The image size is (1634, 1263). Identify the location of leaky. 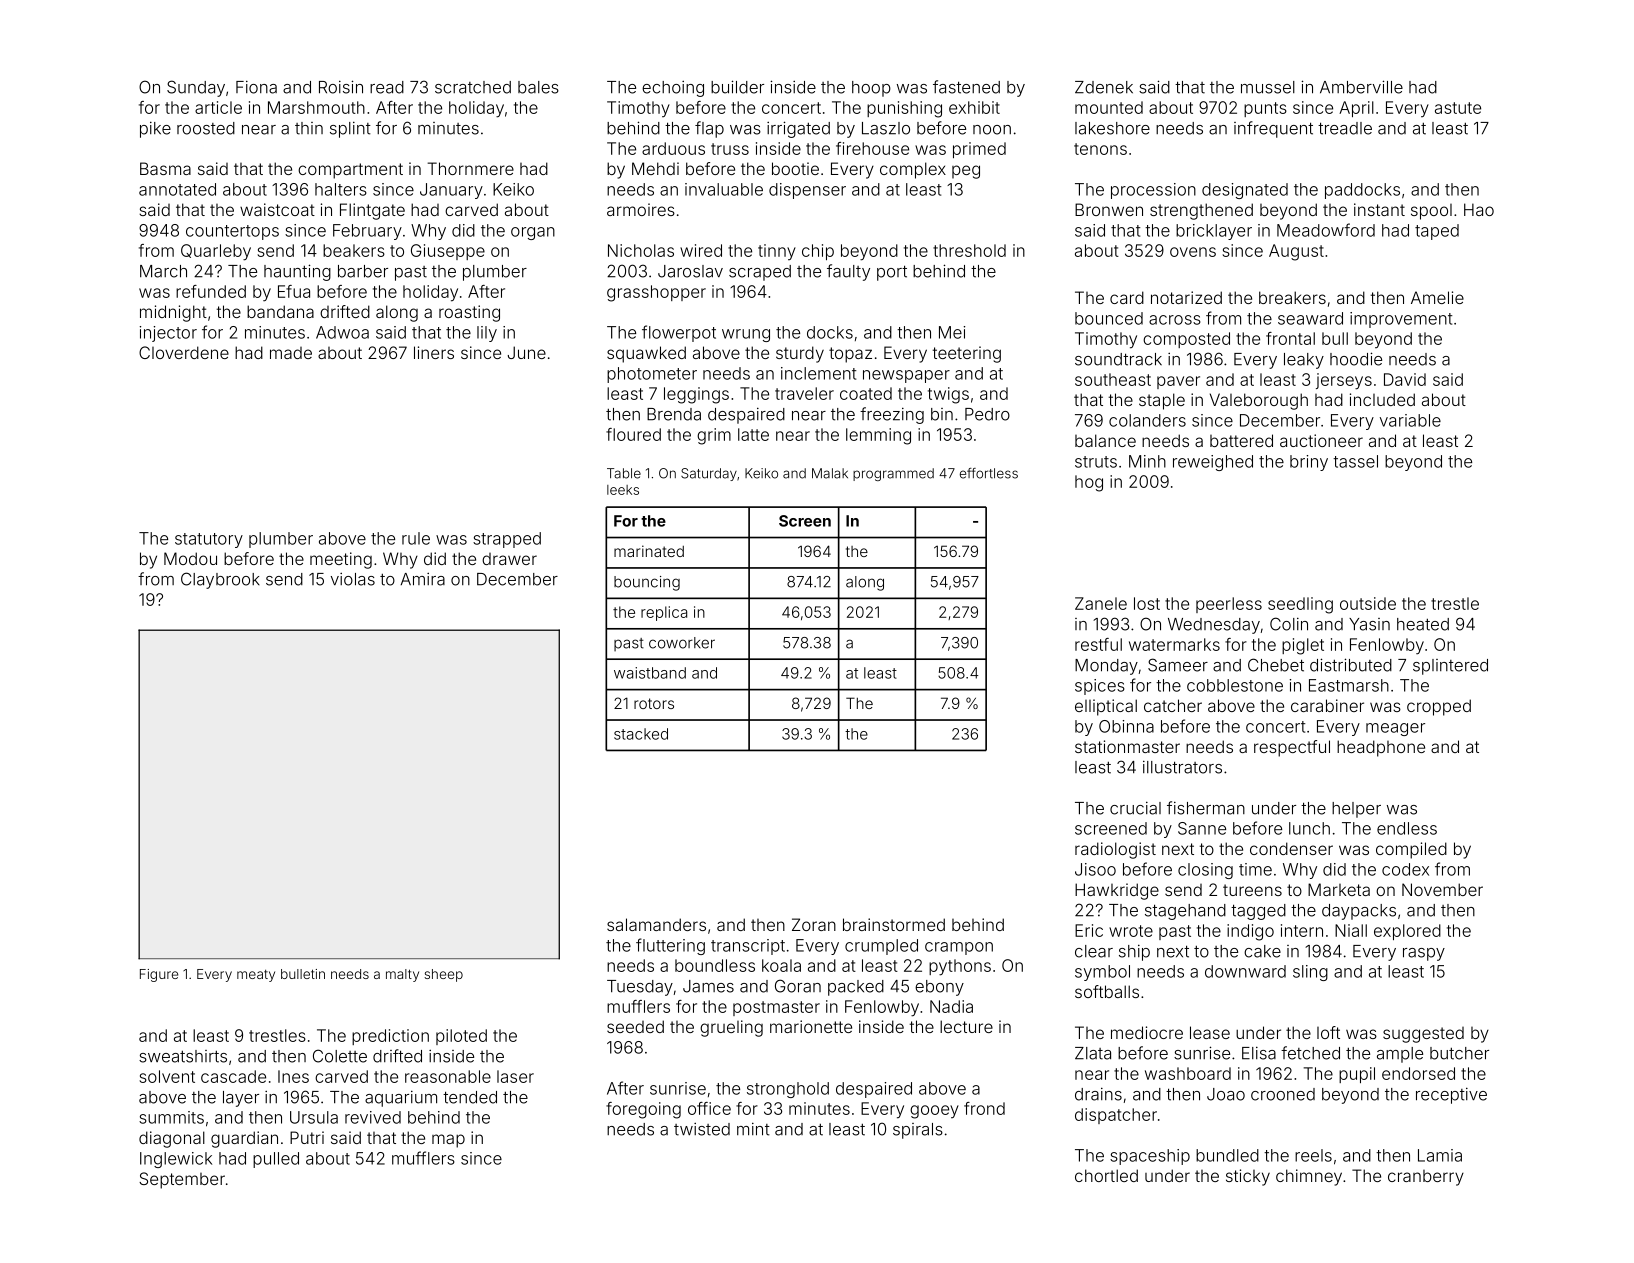
(1304, 361).
